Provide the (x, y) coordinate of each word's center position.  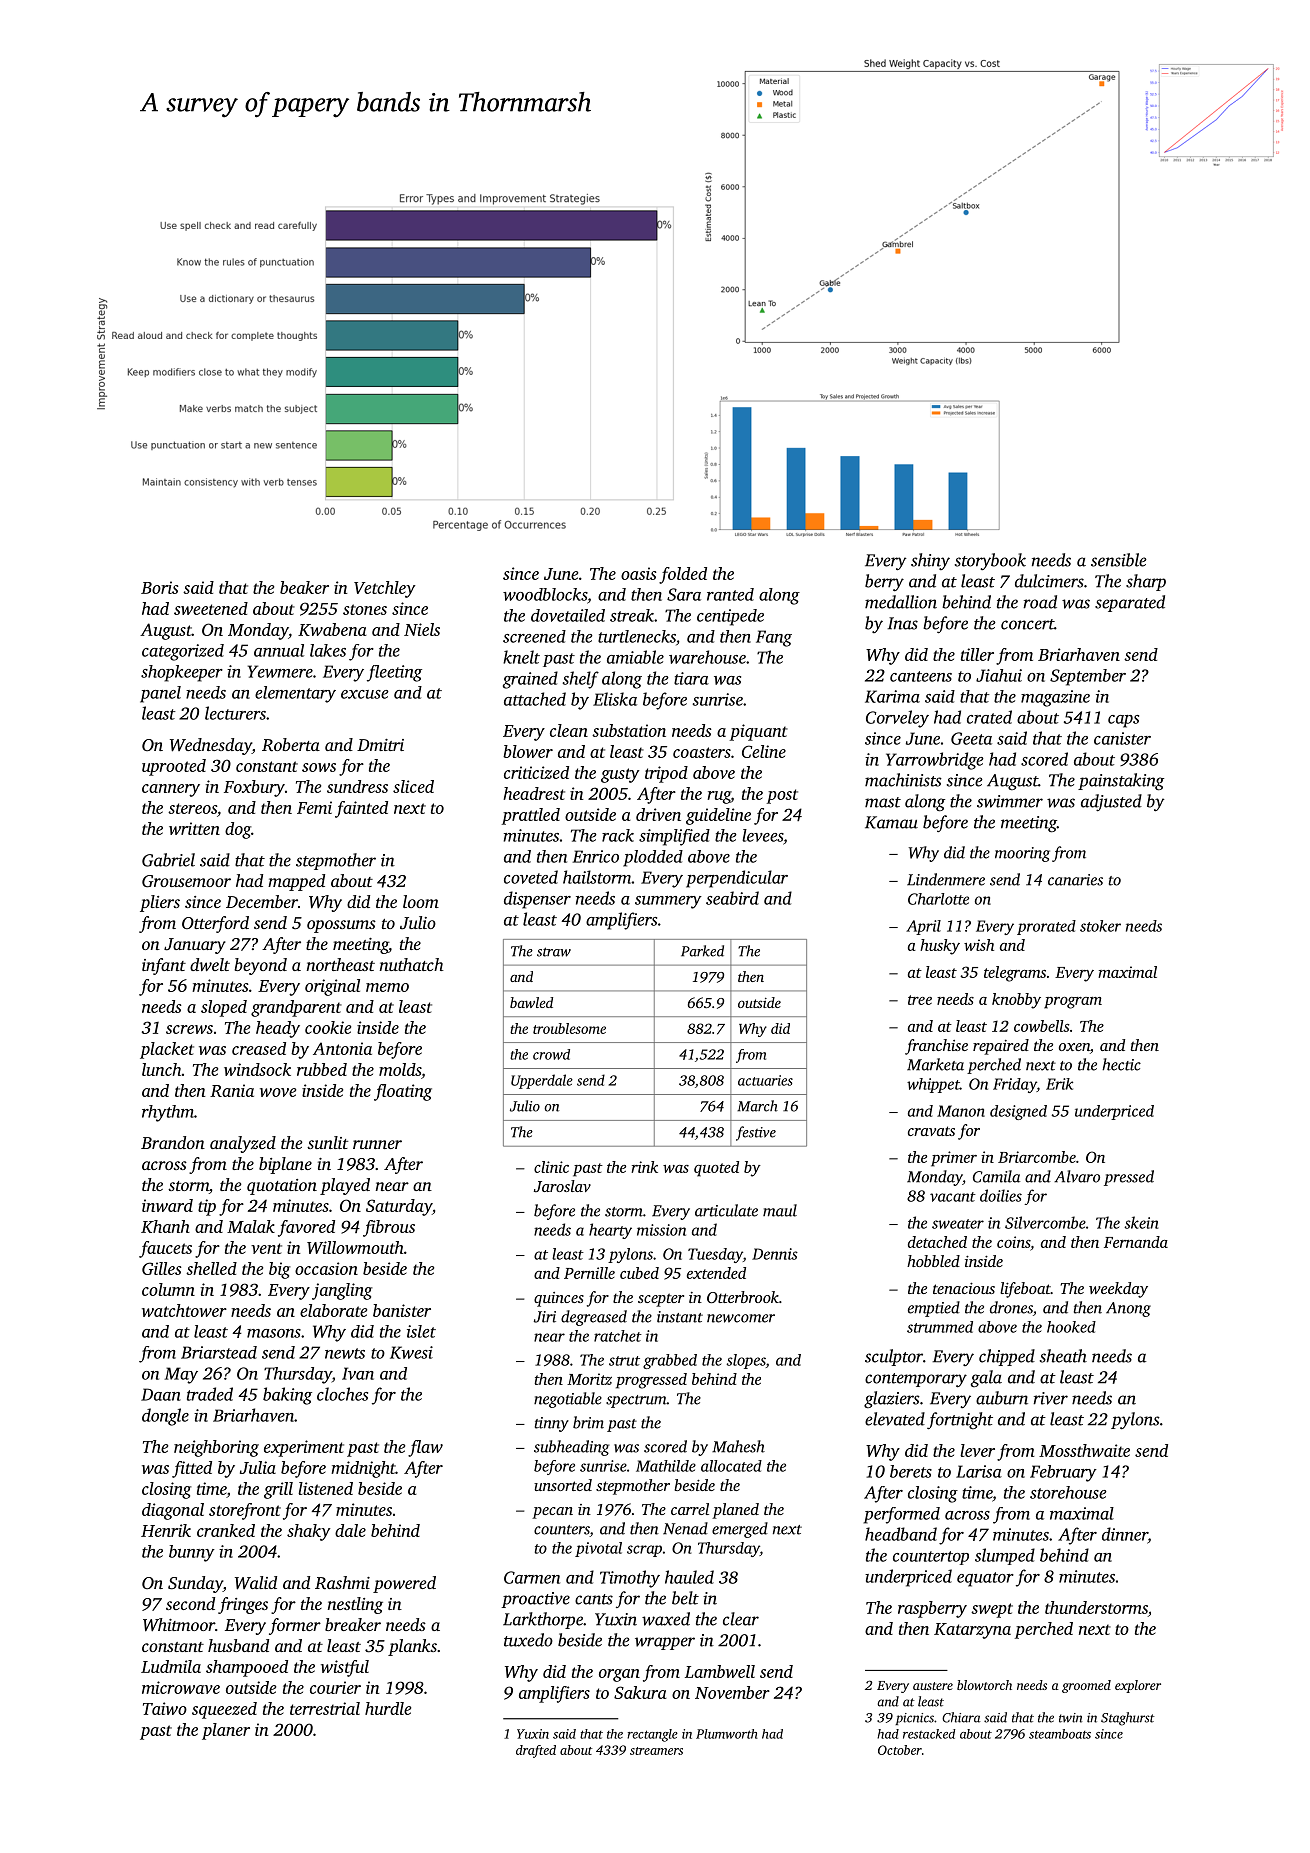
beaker (304, 587)
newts (345, 1353)
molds (400, 1069)
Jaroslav (562, 1186)
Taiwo (165, 1708)
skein (1141, 1222)
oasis (639, 573)
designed (1018, 1112)
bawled (531, 1002)
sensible (1119, 560)
